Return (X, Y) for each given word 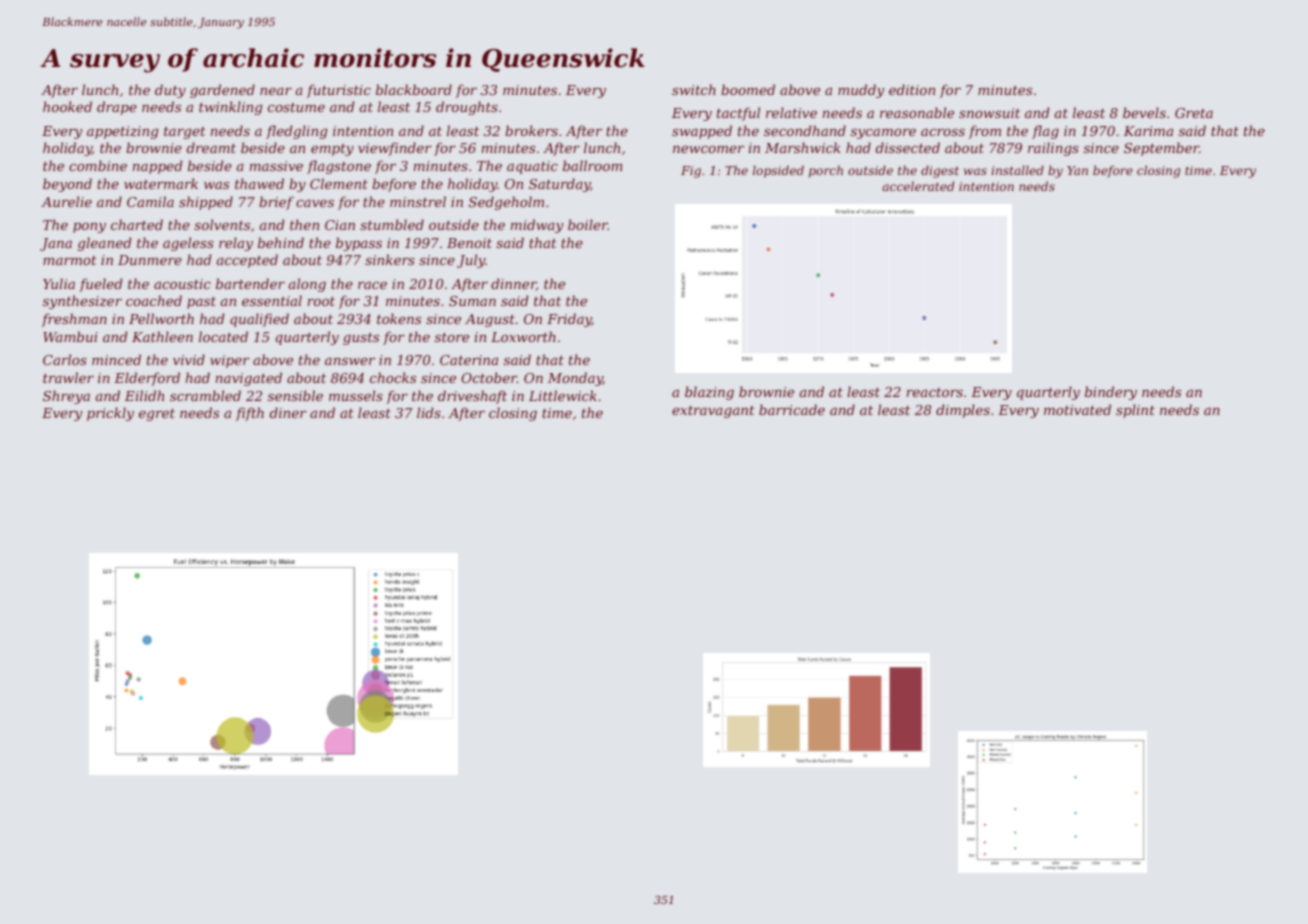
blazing (709, 393)
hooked (67, 106)
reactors (935, 392)
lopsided (778, 171)
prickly (110, 414)
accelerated (918, 186)
